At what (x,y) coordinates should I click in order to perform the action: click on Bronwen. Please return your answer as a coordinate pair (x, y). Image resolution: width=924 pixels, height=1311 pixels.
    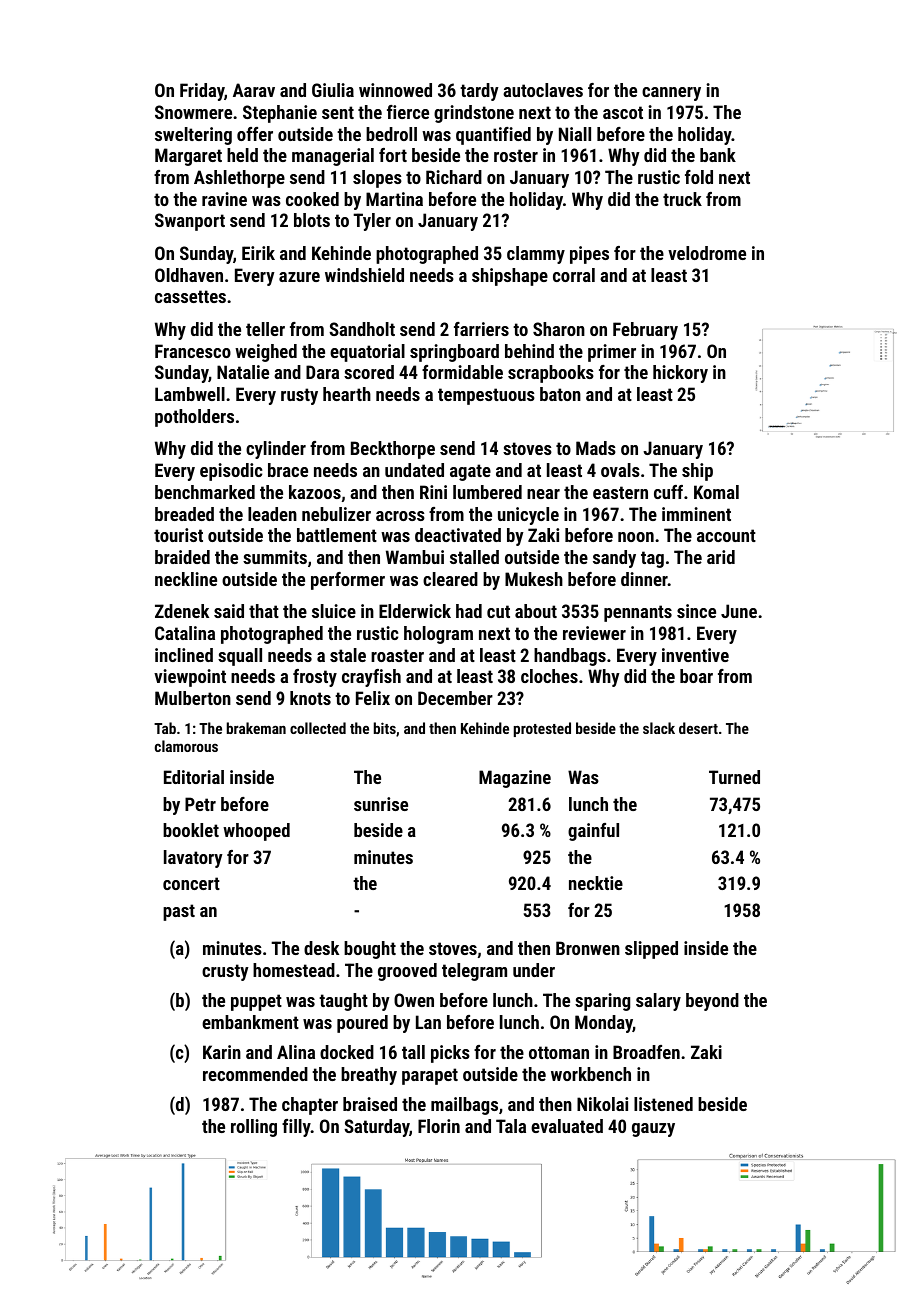
    Looking at the image, I should click on (588, 948).
